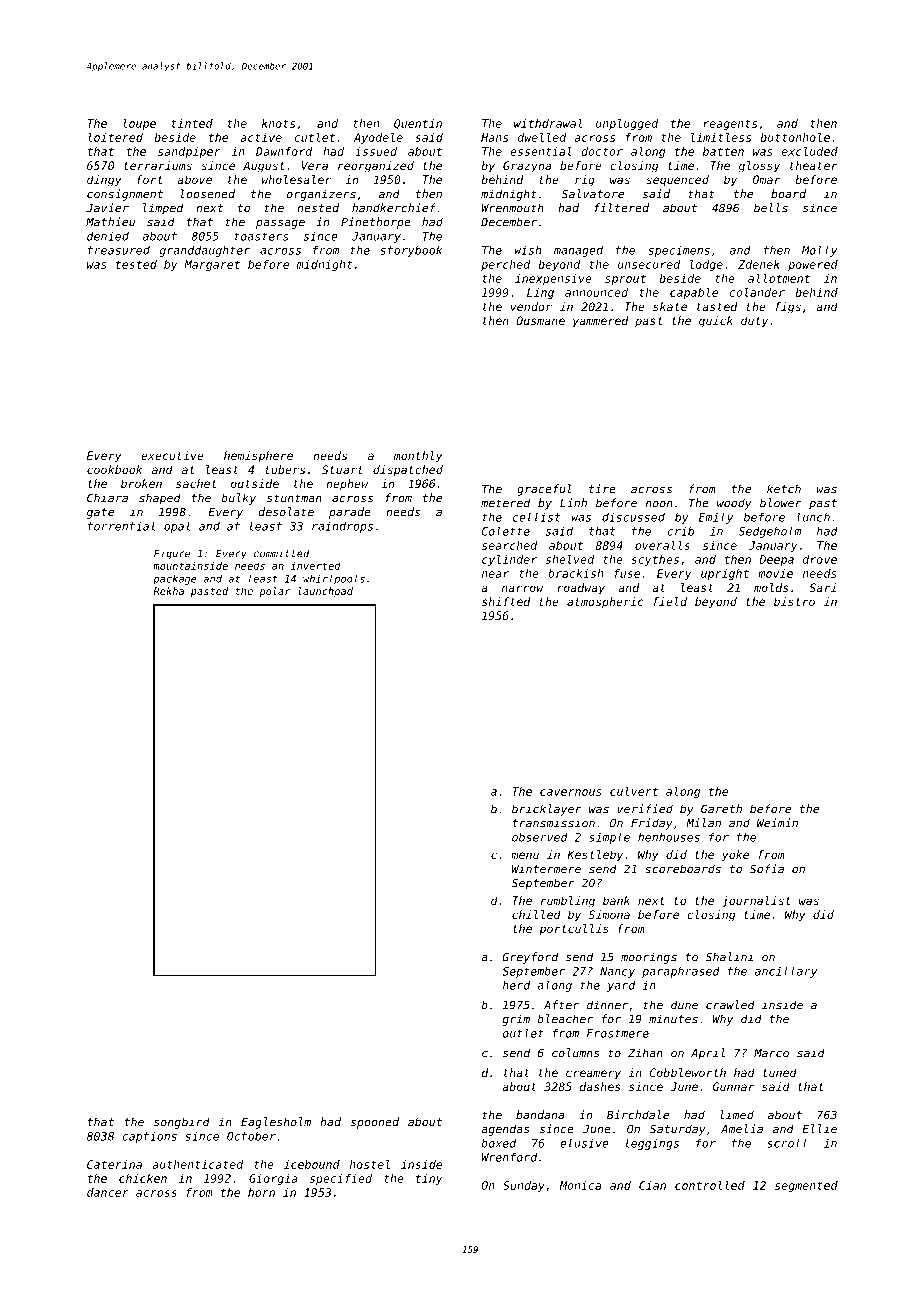  I want to click on herd, so click(516, 985).
